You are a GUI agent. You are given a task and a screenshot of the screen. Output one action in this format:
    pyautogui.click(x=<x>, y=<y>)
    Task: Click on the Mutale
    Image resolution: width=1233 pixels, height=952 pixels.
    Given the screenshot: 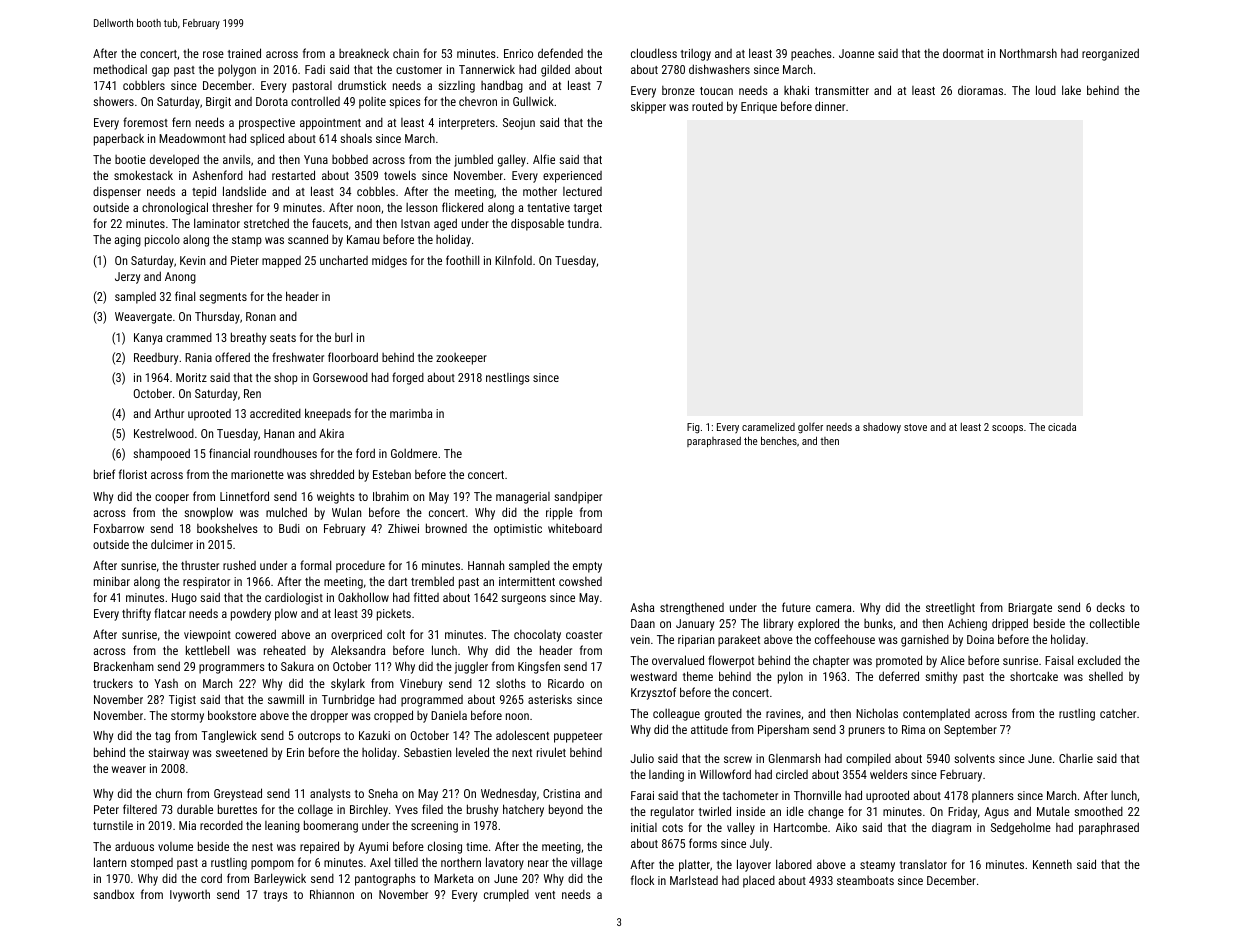 What is the action you would take?
    pyautogui.click(x=1053, y=811)
